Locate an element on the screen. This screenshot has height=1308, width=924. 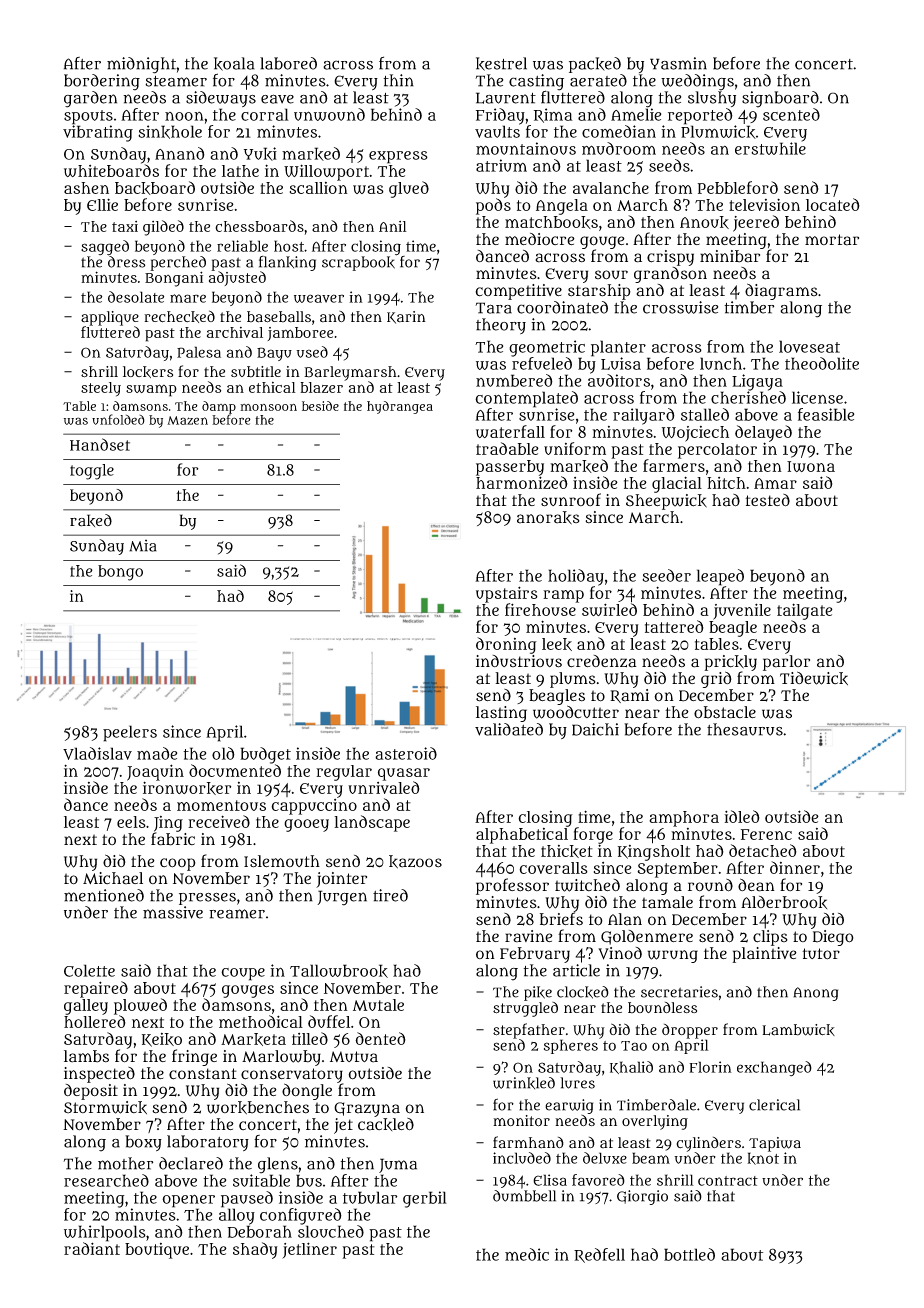
sagged is located at coordinates (105, 248).
